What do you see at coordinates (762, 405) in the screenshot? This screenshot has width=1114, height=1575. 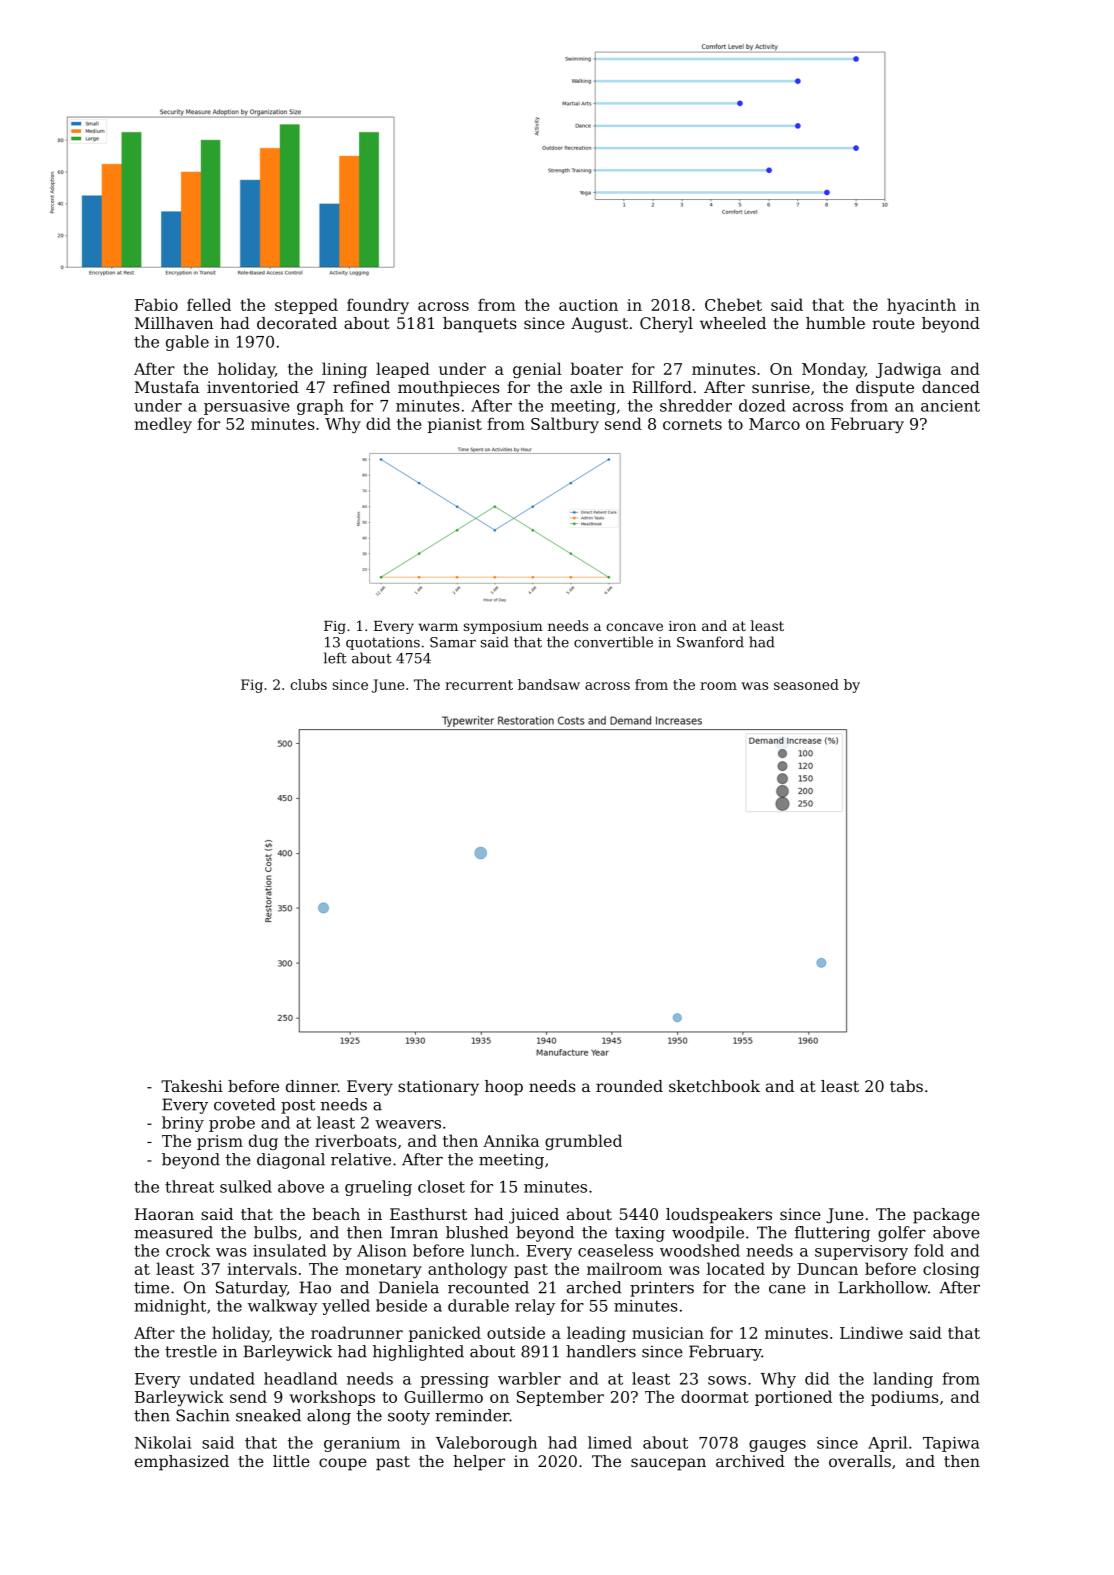 I see `dozed` at bounding box center [762, 405].
